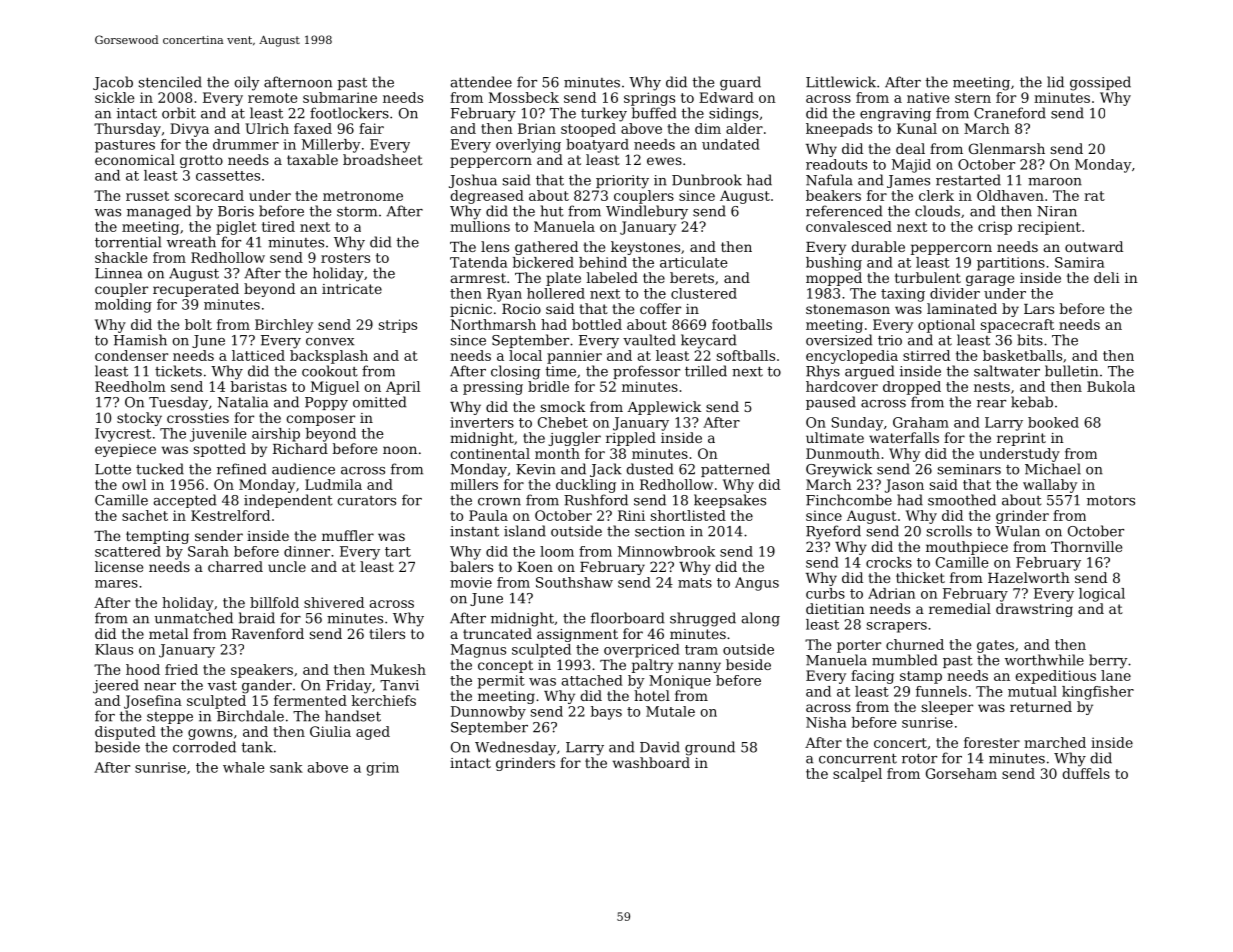  What do you see at coordinates (651, 762) in the image?
I see `washboard` at bounding box center [651, 762].
